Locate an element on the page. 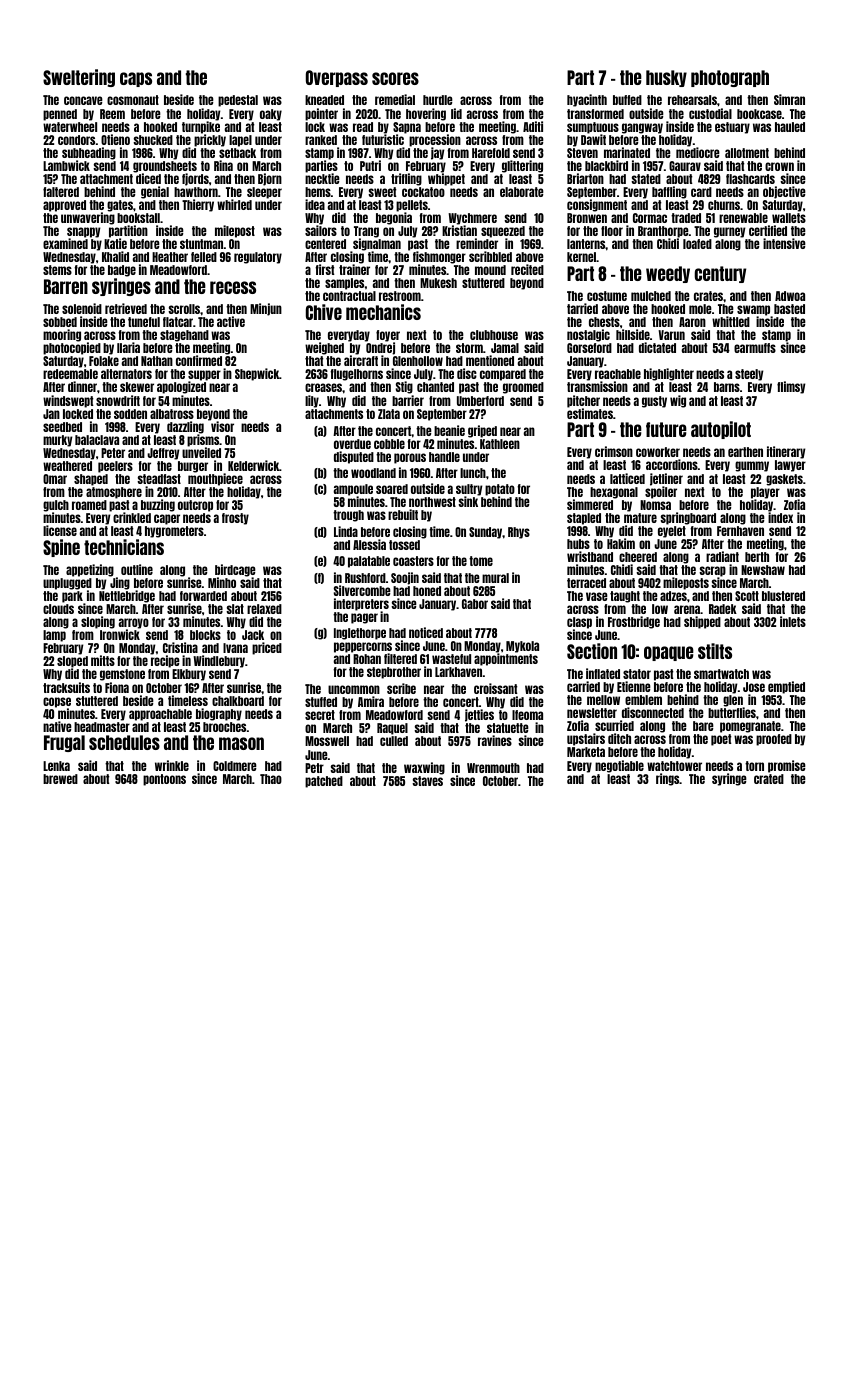 This document has height=1400, width=849. barrier is located at coordinates (408, 400).
